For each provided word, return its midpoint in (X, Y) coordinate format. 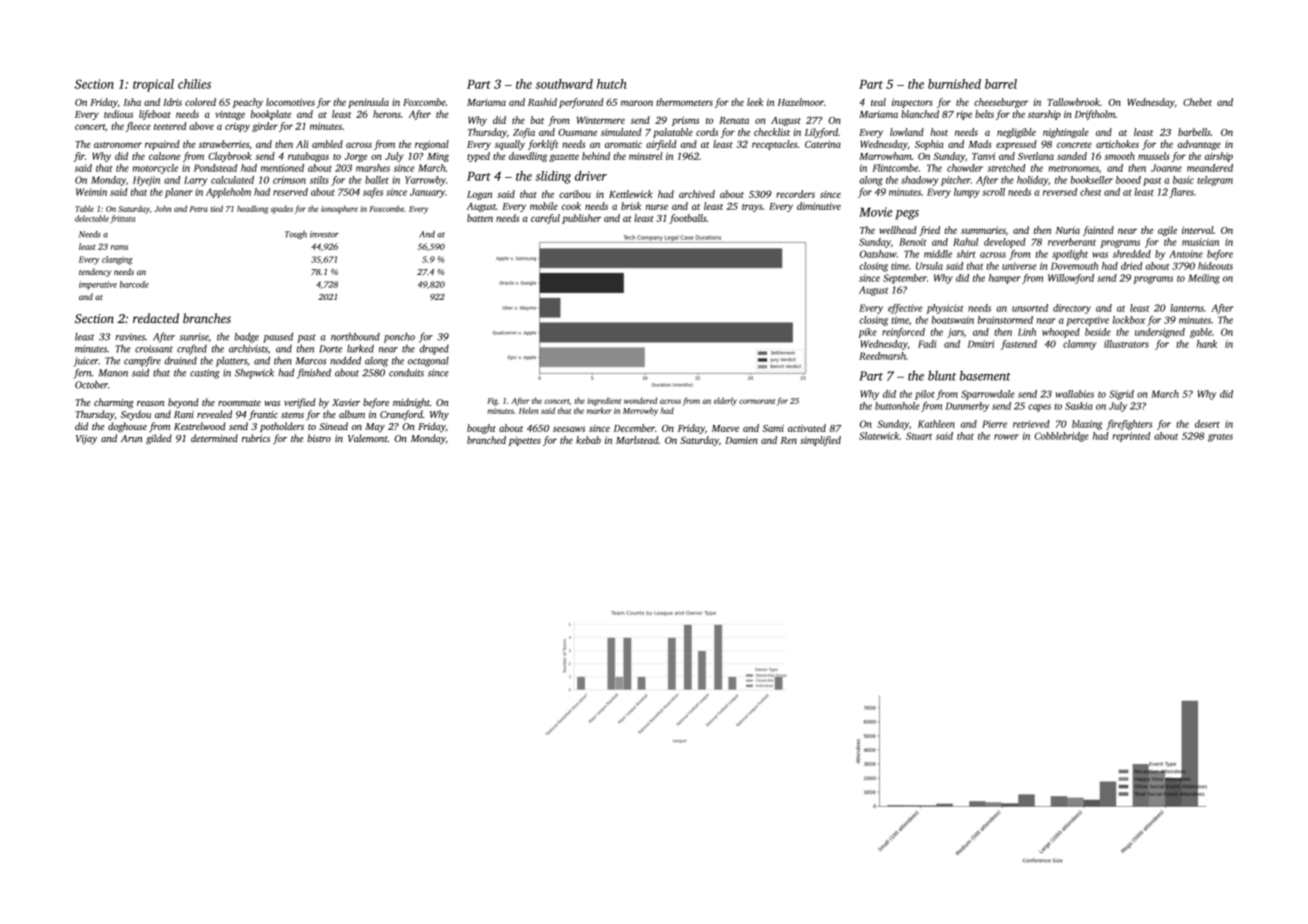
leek (755, 102)
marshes (373, 168)
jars (955, 333)
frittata (123, 219)
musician (1200, 242)
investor (324, 234)
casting (205, 374)
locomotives (290, 102)
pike (867, 333)
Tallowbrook (1073, 102)
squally (510, 145)
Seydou (136, 415)
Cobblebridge (1061, 437)
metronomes (1073, 168)
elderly (725, 401)
